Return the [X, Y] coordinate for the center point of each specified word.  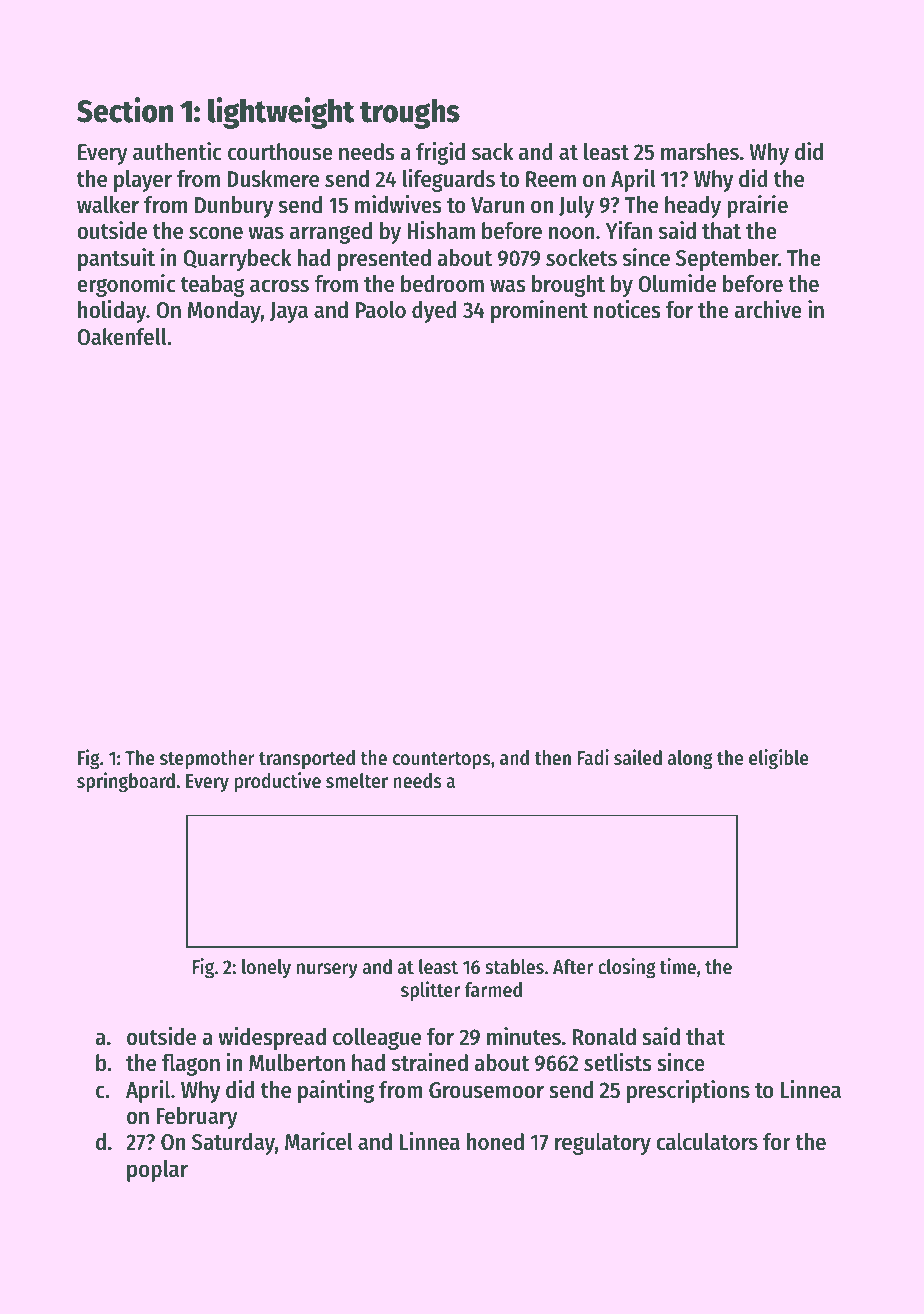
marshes [700, 152]
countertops [442, 760]
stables [514, 967]
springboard [126, 782]
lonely [266, 968]
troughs [410, 113]
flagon [191, 1065]
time [678, 966]
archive [768, 309]
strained [430, 1062]
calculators [707, 1142]
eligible [779, 759]
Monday [224, 312]
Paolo [381, 310]
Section [125, 110]
